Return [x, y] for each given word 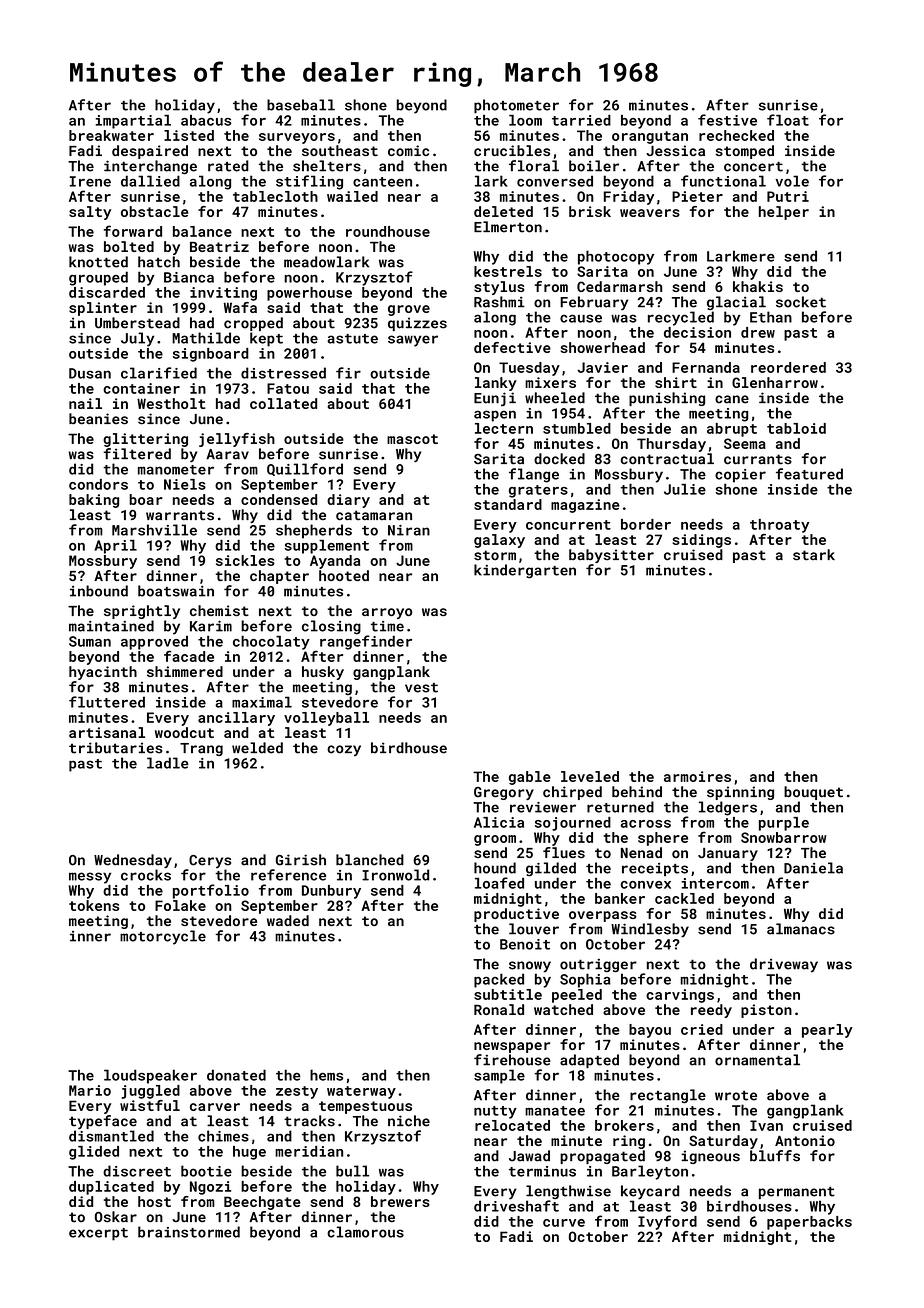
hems [326, 1075]
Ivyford [667, 1222]
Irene [90, 181]
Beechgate [262, 1203]
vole [792, 181]
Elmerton [508, 227]
